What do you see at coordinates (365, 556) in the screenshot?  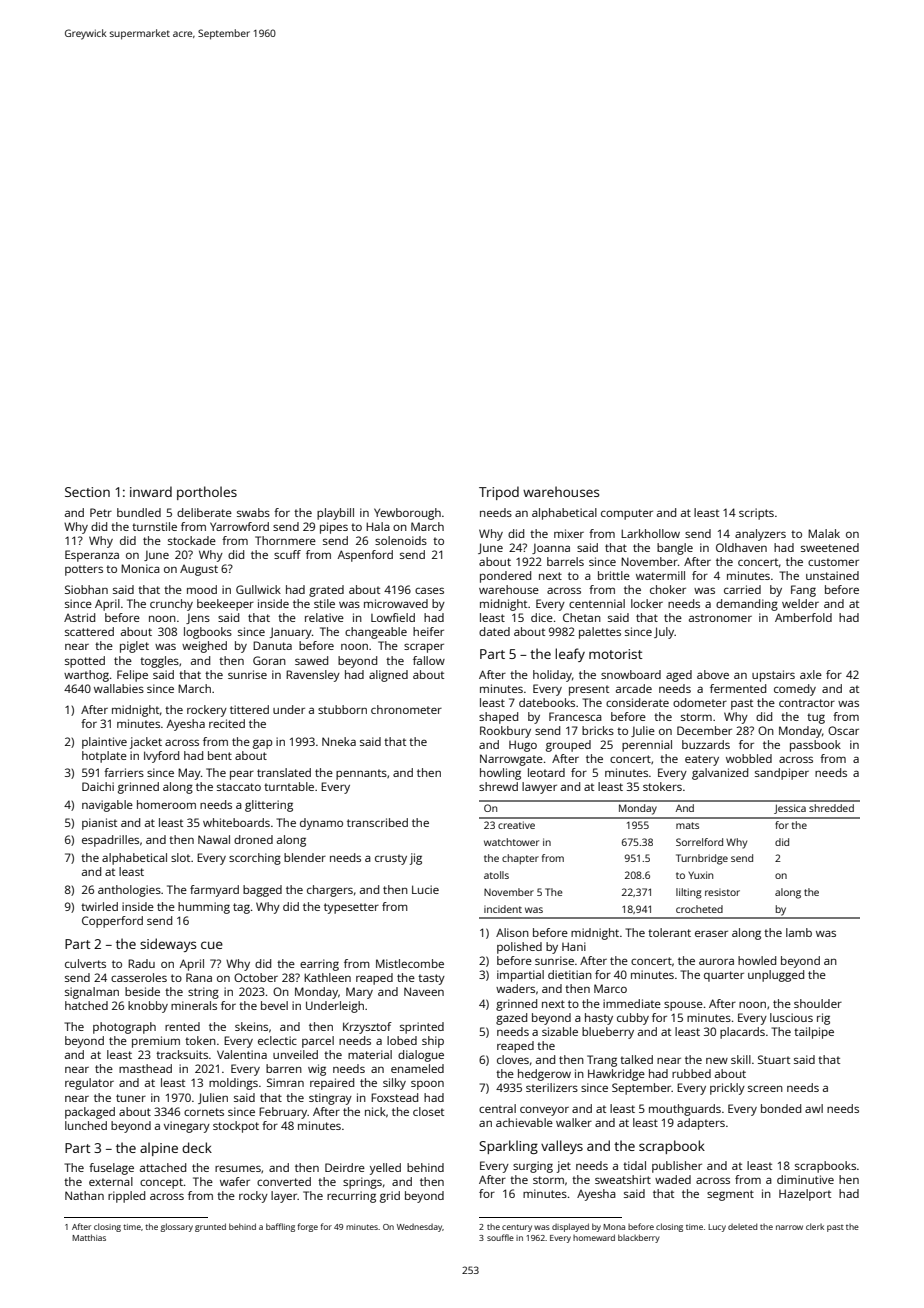 I see `Aspenford` at bounding box center [365, 556].
